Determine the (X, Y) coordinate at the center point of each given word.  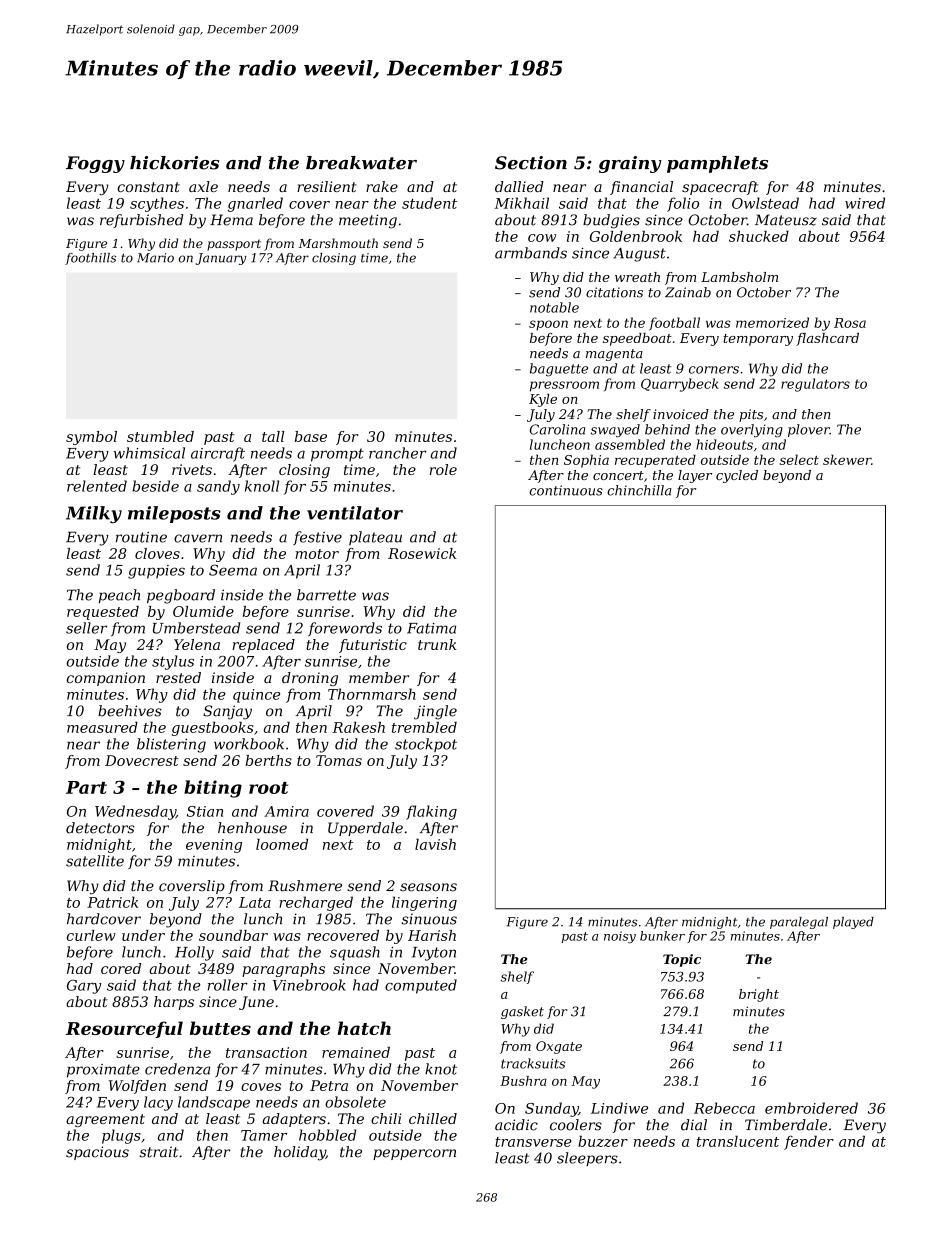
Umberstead (196, 628)
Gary (84, 987)
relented (97, 486)
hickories (174, 163)
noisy (620, 937)
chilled (433, 1118)
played (853, 923)
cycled (737, 476)
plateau (375, 538)
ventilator (355, 513)
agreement (105, 1120)
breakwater (361, 163)
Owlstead (765, 203)
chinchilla (639, 490)
